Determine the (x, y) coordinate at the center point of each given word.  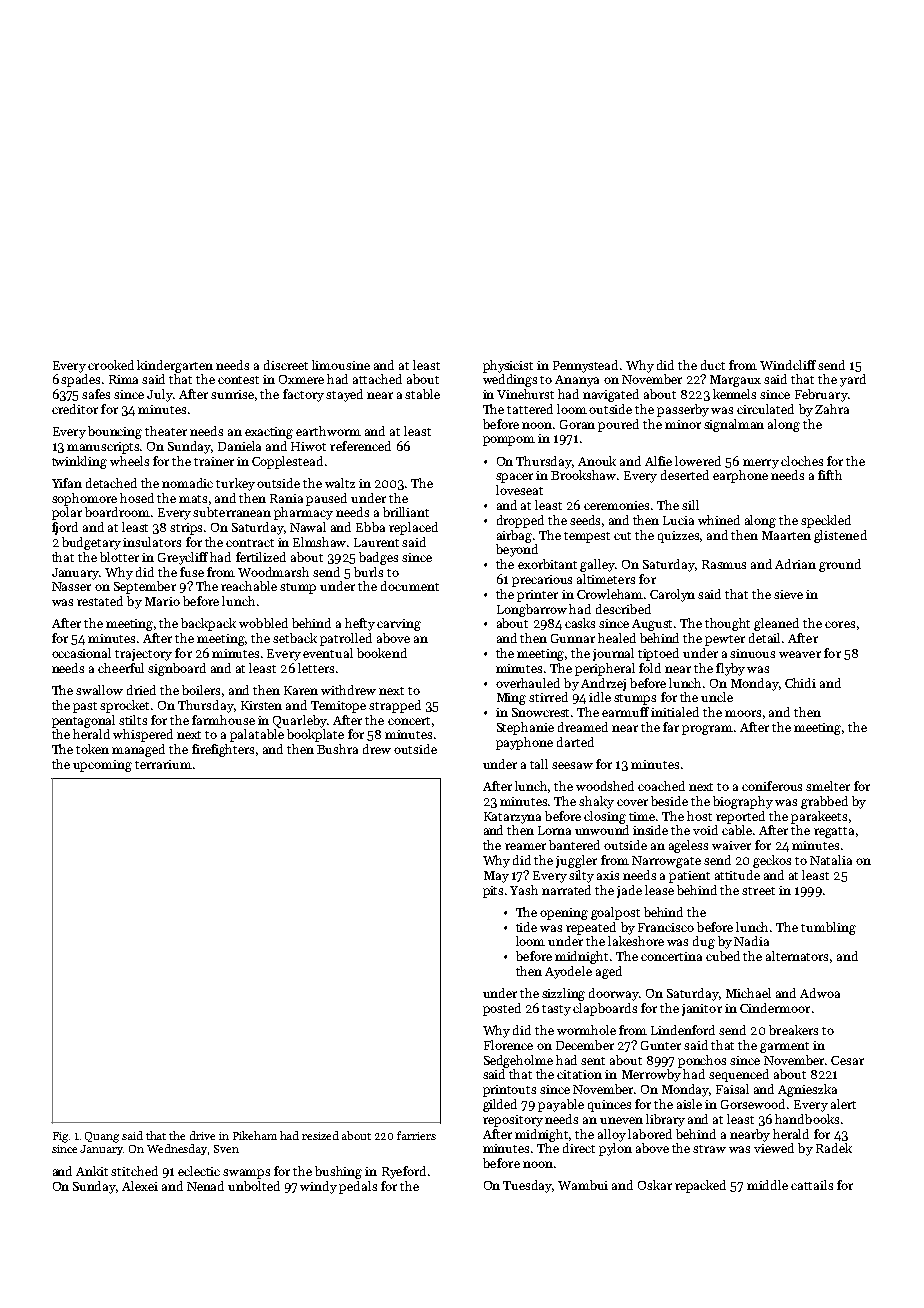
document (410, 586)
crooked (111, 365)
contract (250, 543)
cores (840, 624)
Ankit (92, 1171)
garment (784, 1047)
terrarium (163, 764)
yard (853, 380)
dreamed (583, 727)
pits (493, 892)
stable (422, 394)
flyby (730, 669)
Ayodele (568, 972)
